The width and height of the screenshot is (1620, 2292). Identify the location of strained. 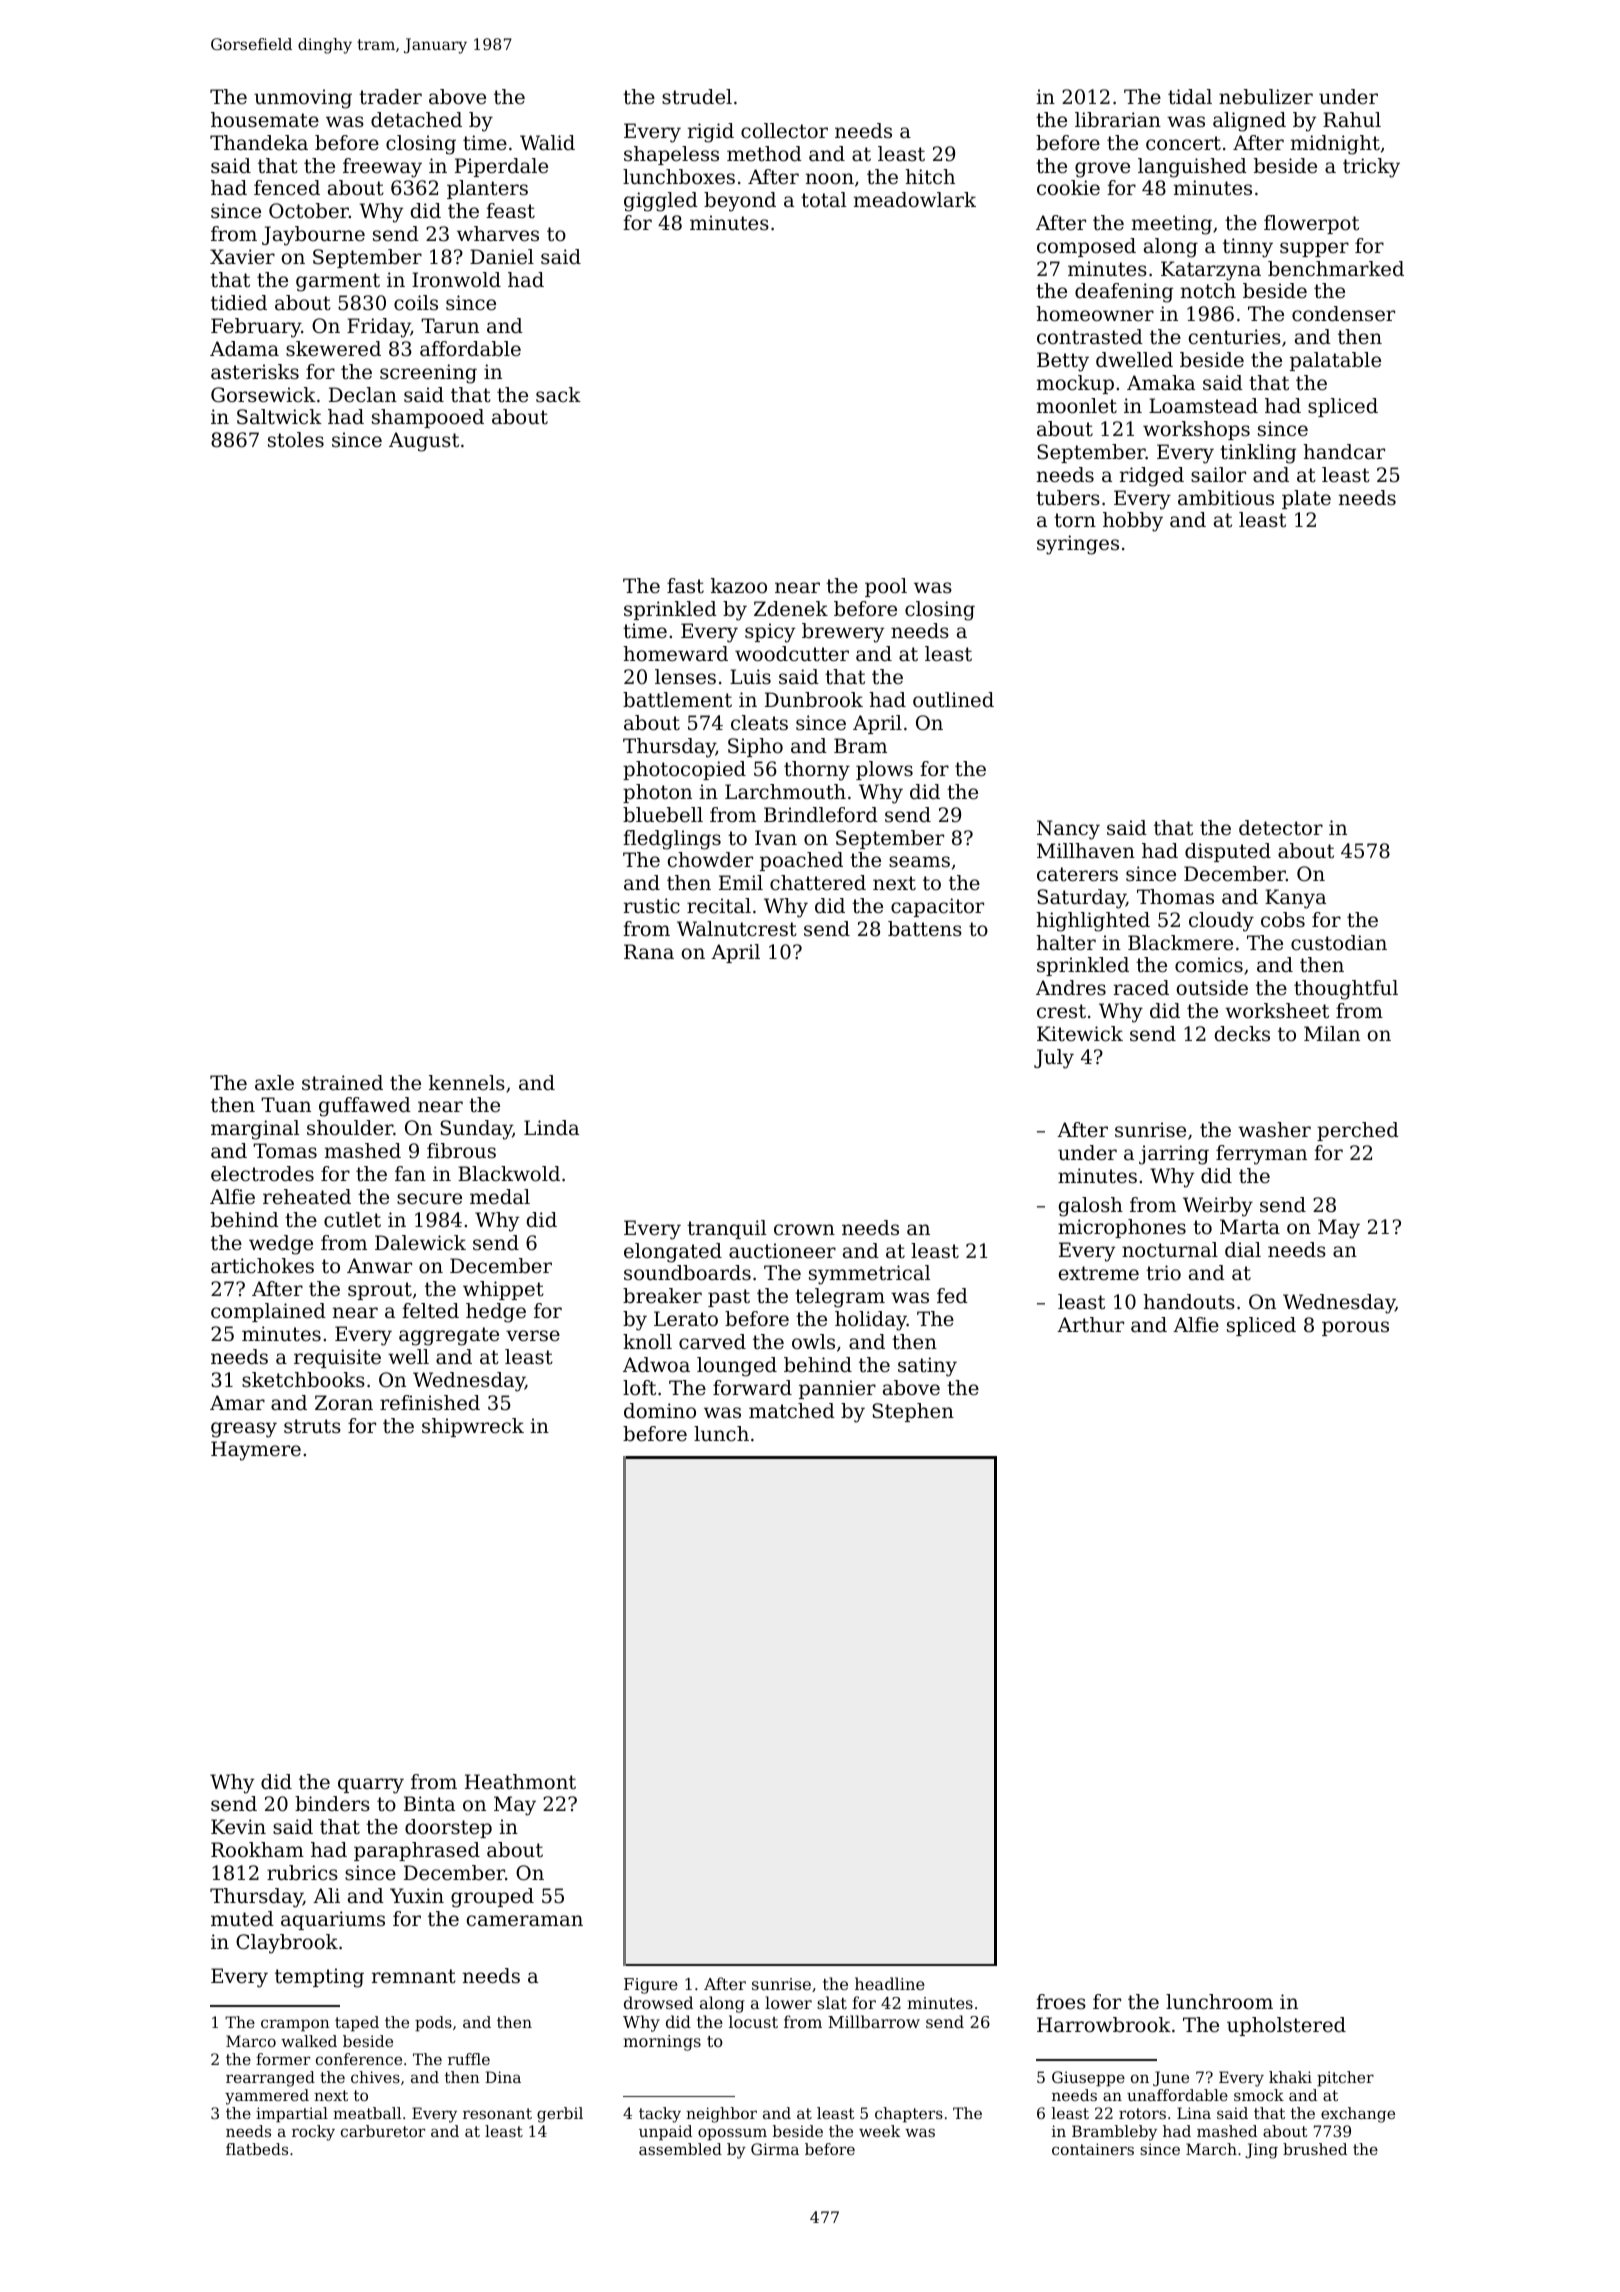
(342, 1083).
